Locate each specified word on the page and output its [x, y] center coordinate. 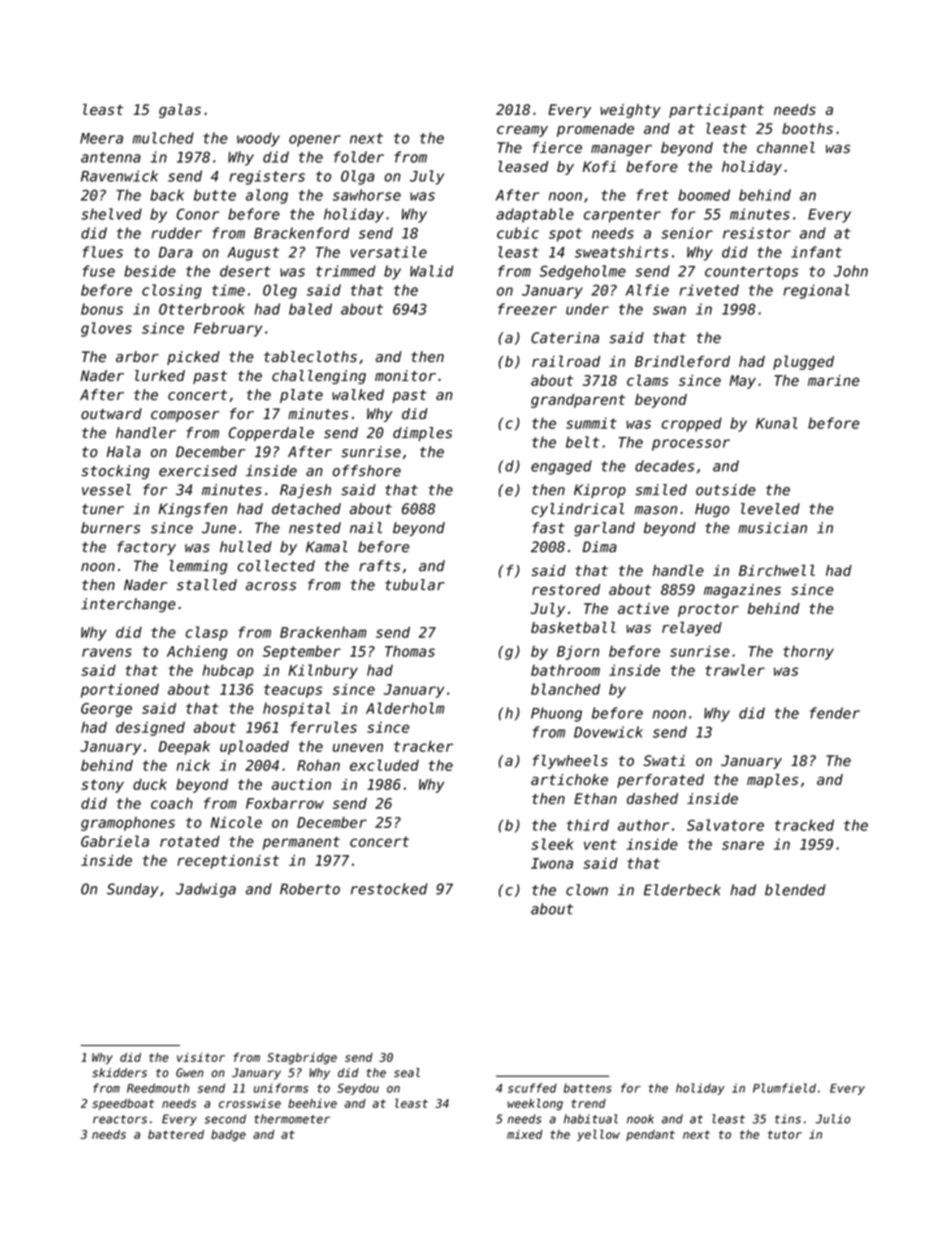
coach [172, 803]
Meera [101, 138]
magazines [742, 591]
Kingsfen [193, 510]
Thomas [410, 651]
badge [228, 1135]
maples [772, 781]
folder [359, 157]
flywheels [570, 762]
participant [716, 111]
